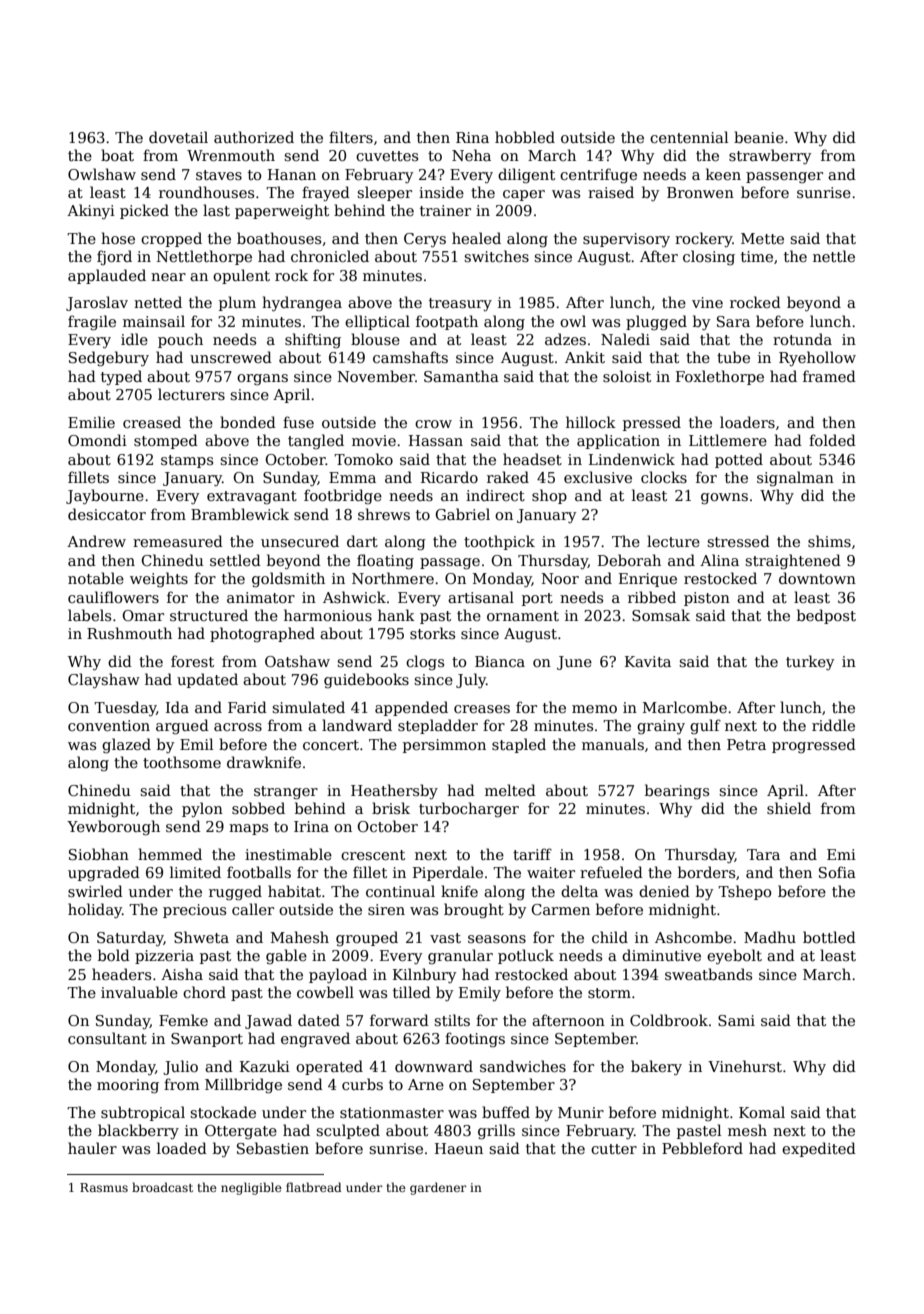 The width and height of the document is (924, 1314). What do you see at coordinates (532, 459) in the document?
I see `headset` at bounding box center [532, 459].
